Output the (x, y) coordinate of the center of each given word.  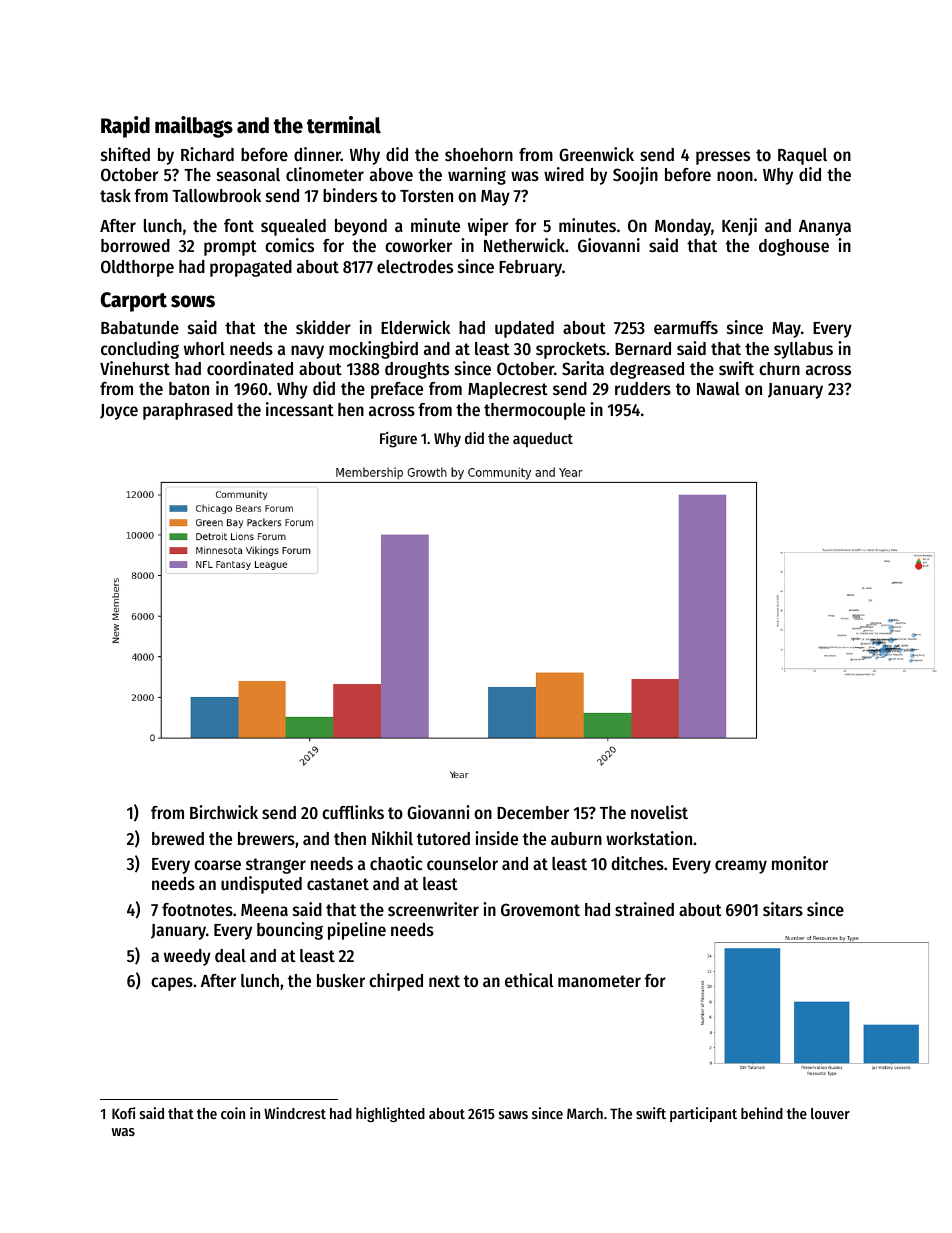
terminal (344, 125)
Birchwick (224, 812)
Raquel (802, 156)
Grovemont (540, 909)
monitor (800, 863)
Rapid (125, 127)
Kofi (123, 1113)
